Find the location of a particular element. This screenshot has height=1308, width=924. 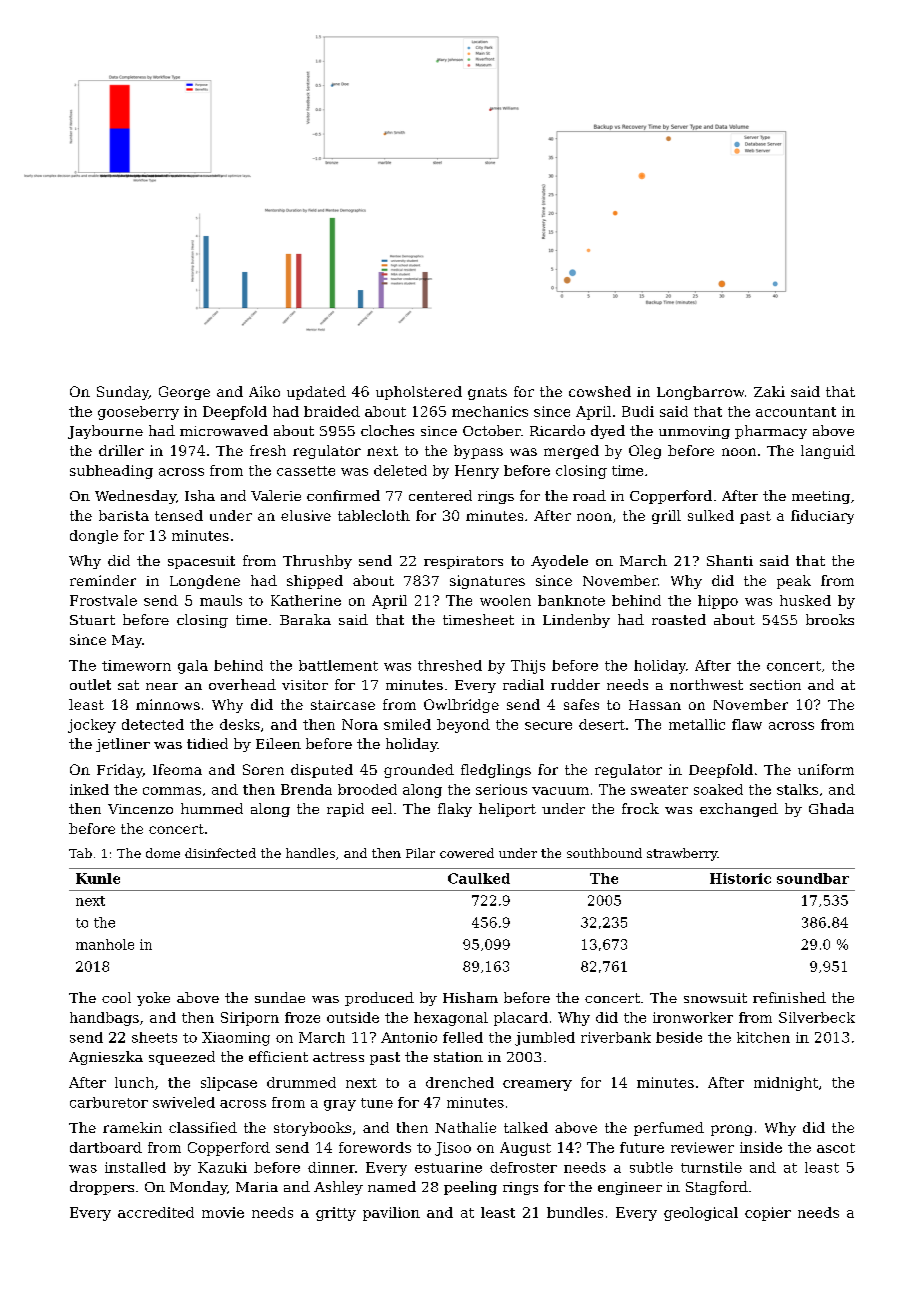

geological is located at coordinates (701, 1214).
